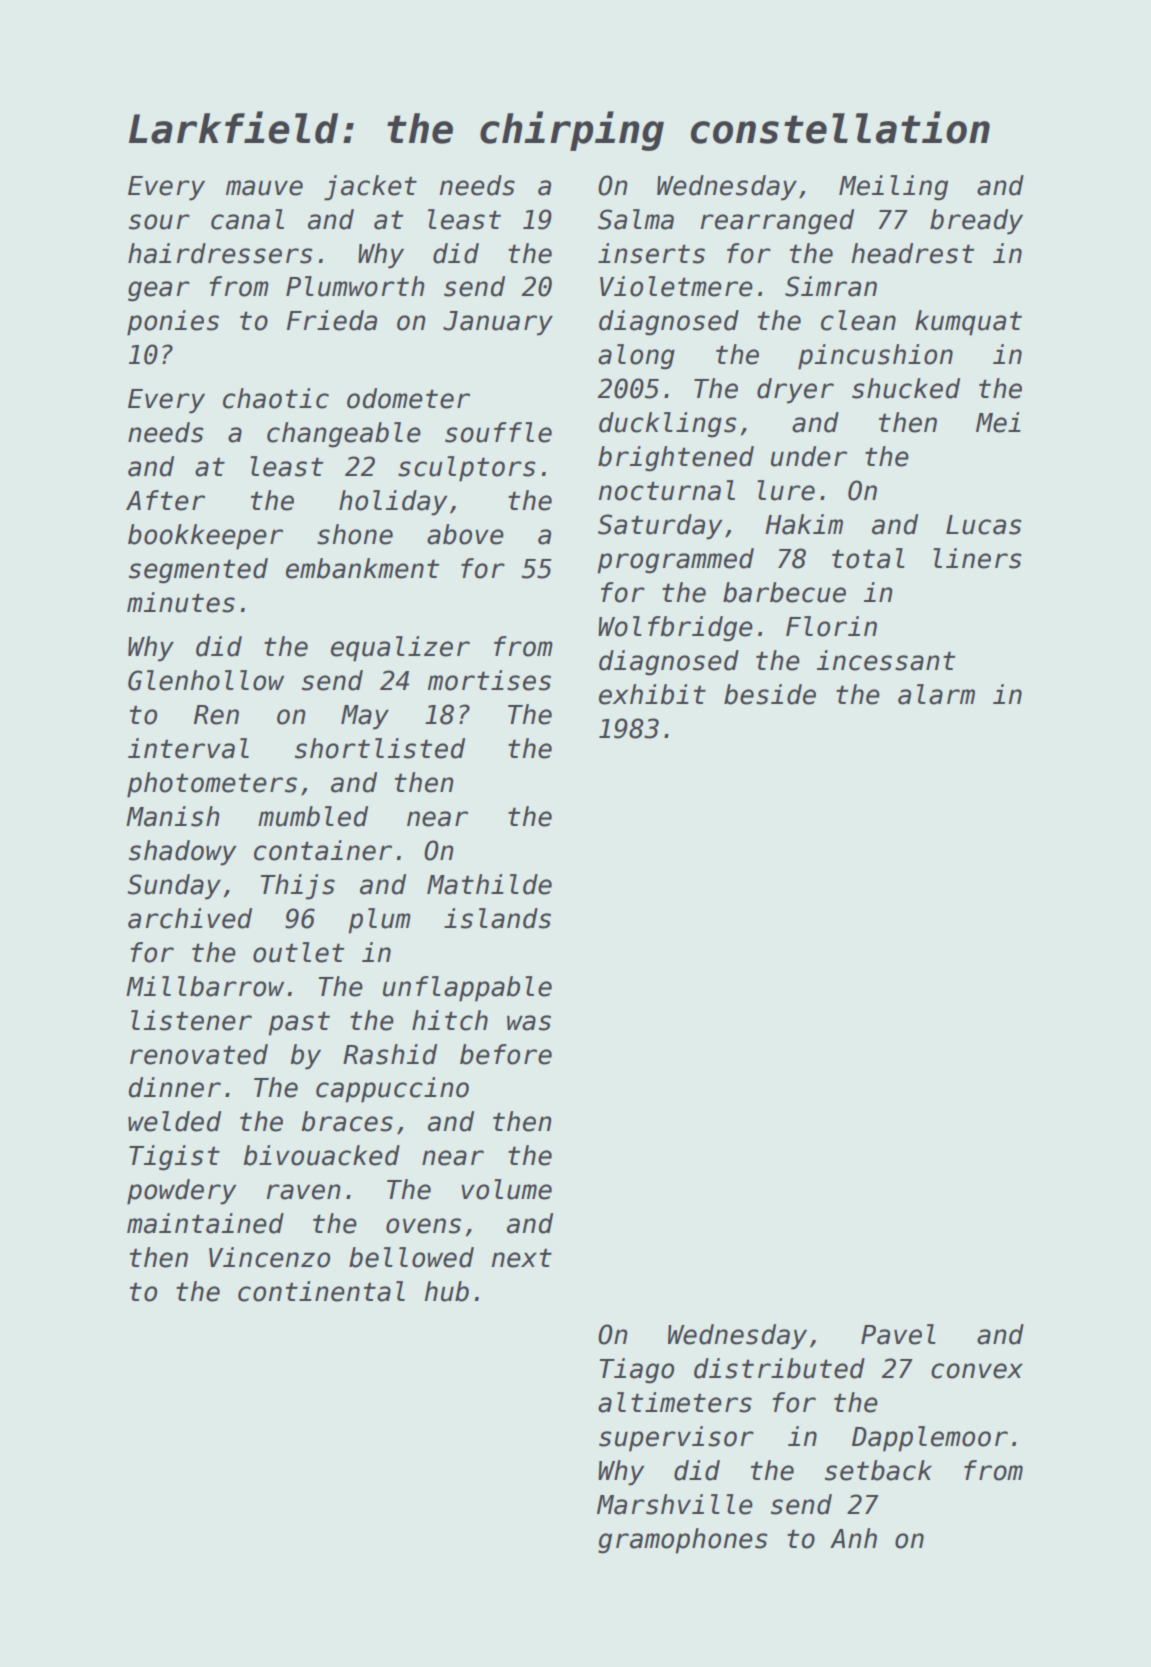 Image resolution: width=1151 pixels, height=1667 pixels. Describe the element at coordinates (190, 918) in the screenshot. I see `archived` at that location.
